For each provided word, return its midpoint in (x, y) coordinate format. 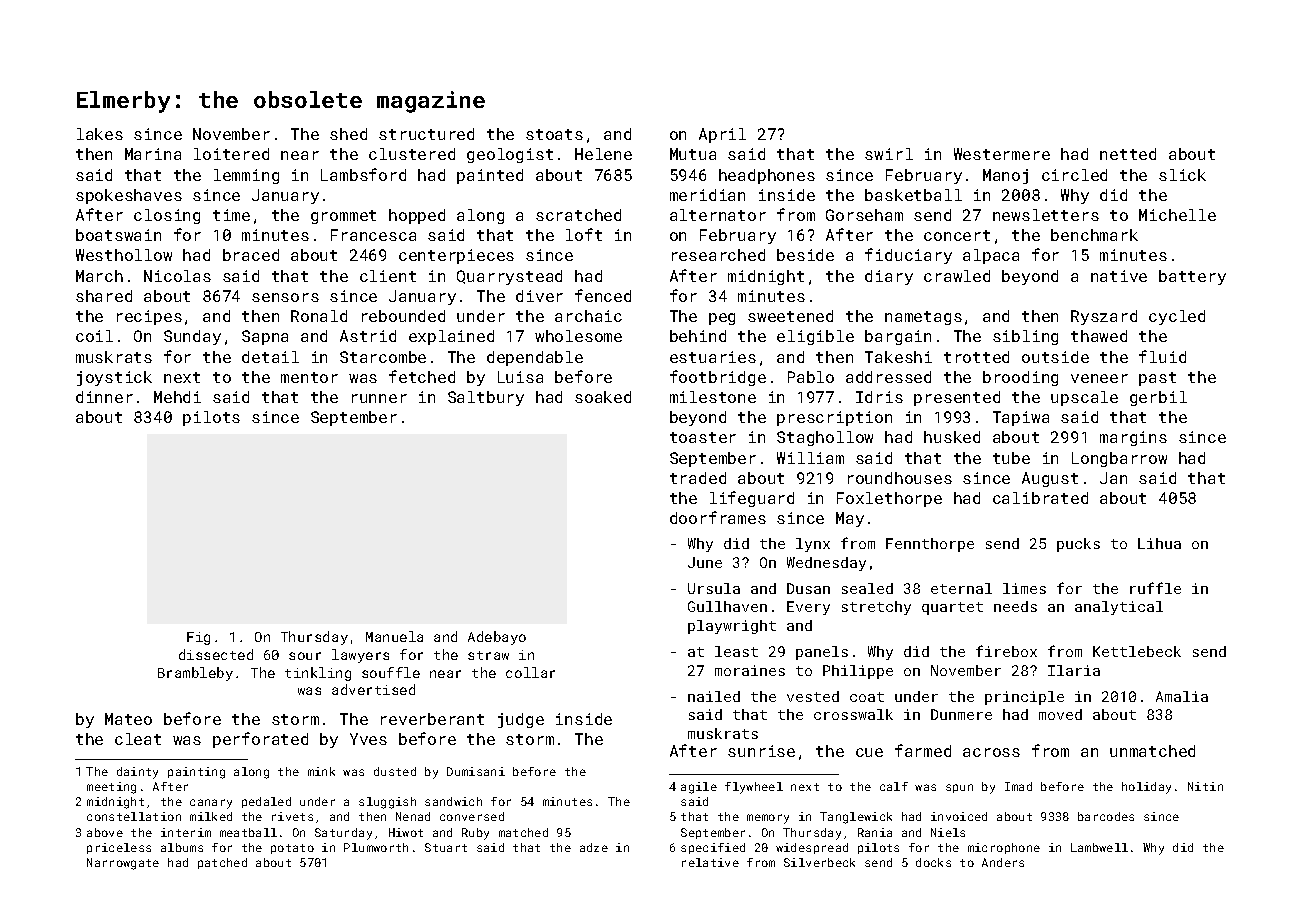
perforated (260, 740)
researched (718, 255)
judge (521, 720)
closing (167, 216)
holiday (1146, 788)
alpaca (991, 256)
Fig (198, 638)
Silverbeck (819, 862)
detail (270, 357)
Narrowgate (123, 864)
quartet (952, 608)
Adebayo (497, 638)
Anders (1003, 862)
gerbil (1158, 398)
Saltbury (486, 398)
